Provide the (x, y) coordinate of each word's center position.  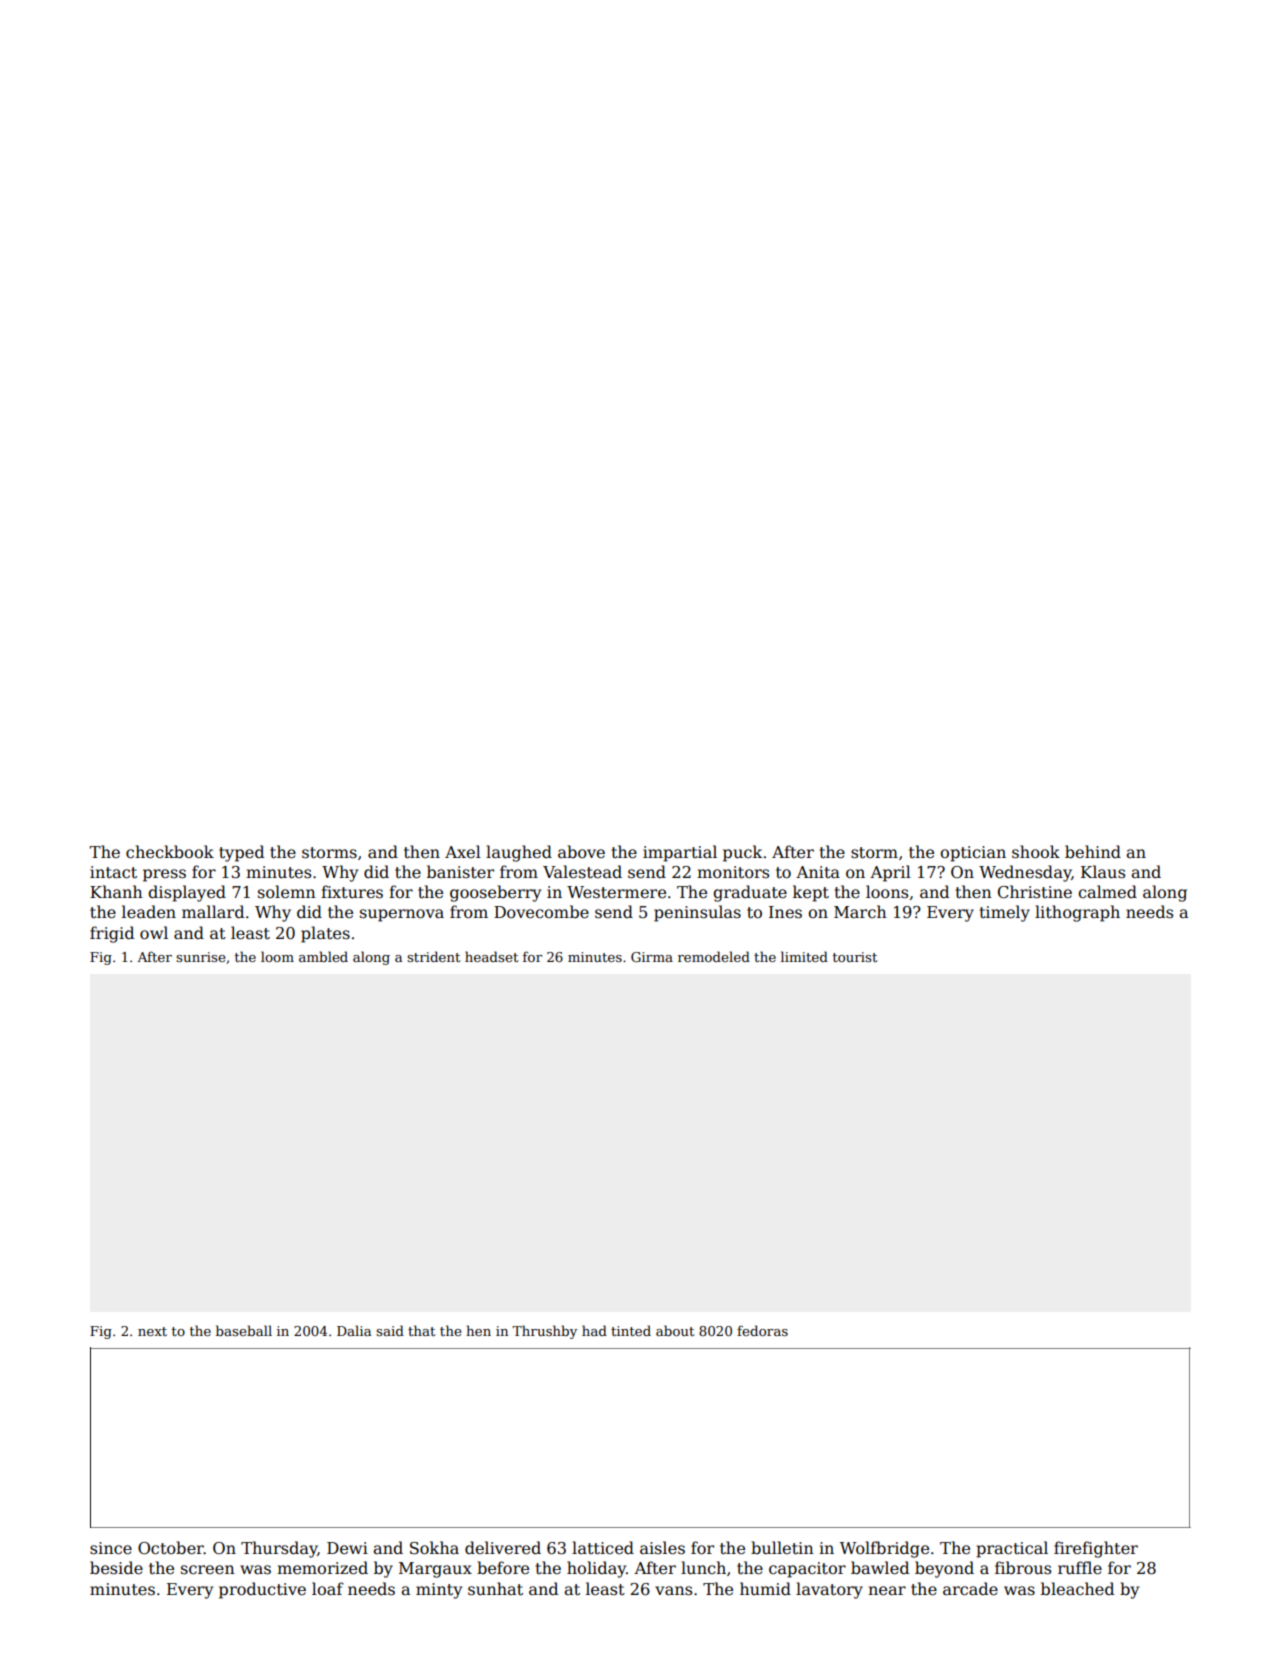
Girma (652, 957)
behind (1093, 851)
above (581, 851)
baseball (244, 1330)
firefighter (1096, 1549)
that (421, 1330)
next (152, 1331)
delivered (503, 1548)
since (111, 1548)
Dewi (347, 1548)
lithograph (1077, 913)
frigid (112, 934)
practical (1012, 1549)
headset (491, 956)
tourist (855, 957)
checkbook (170, 852)
